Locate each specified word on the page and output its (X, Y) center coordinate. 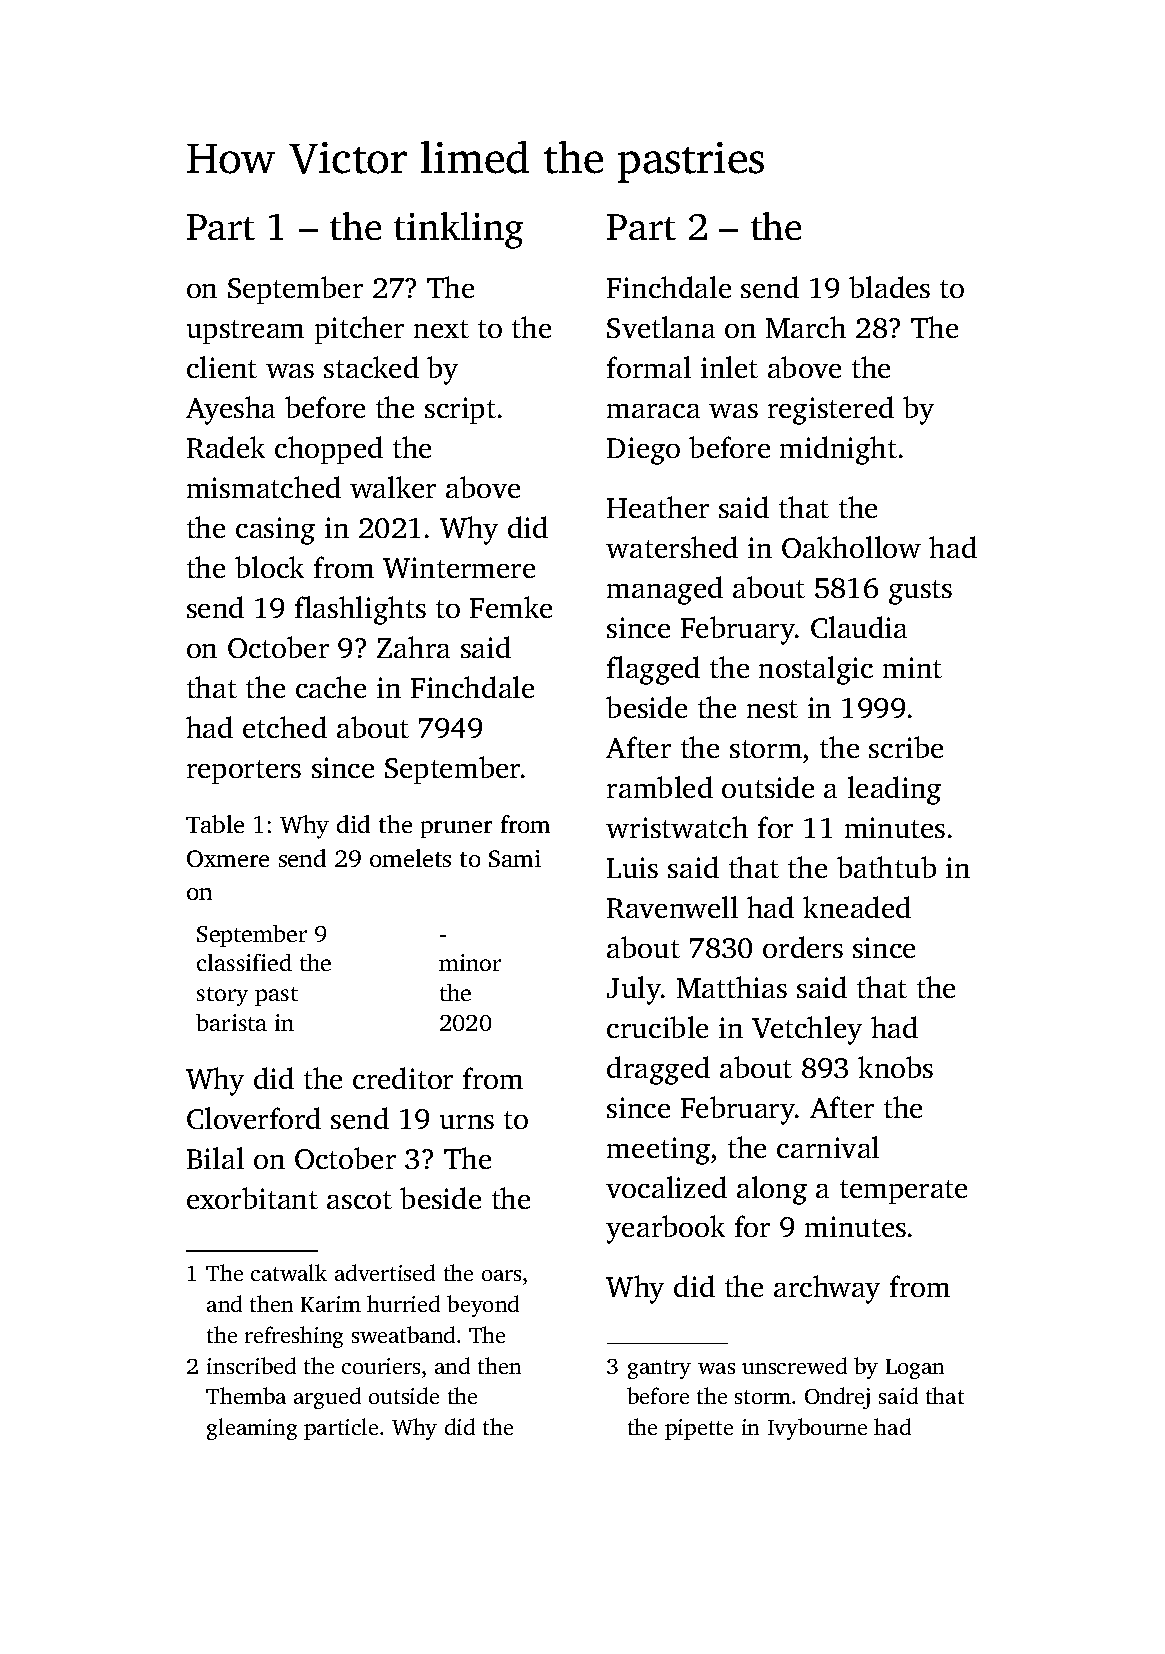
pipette (699, 1429)
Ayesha (230, 410)
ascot (359, 1200)
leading (894, 790)
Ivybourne (817, 1429)
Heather (658, 507)
